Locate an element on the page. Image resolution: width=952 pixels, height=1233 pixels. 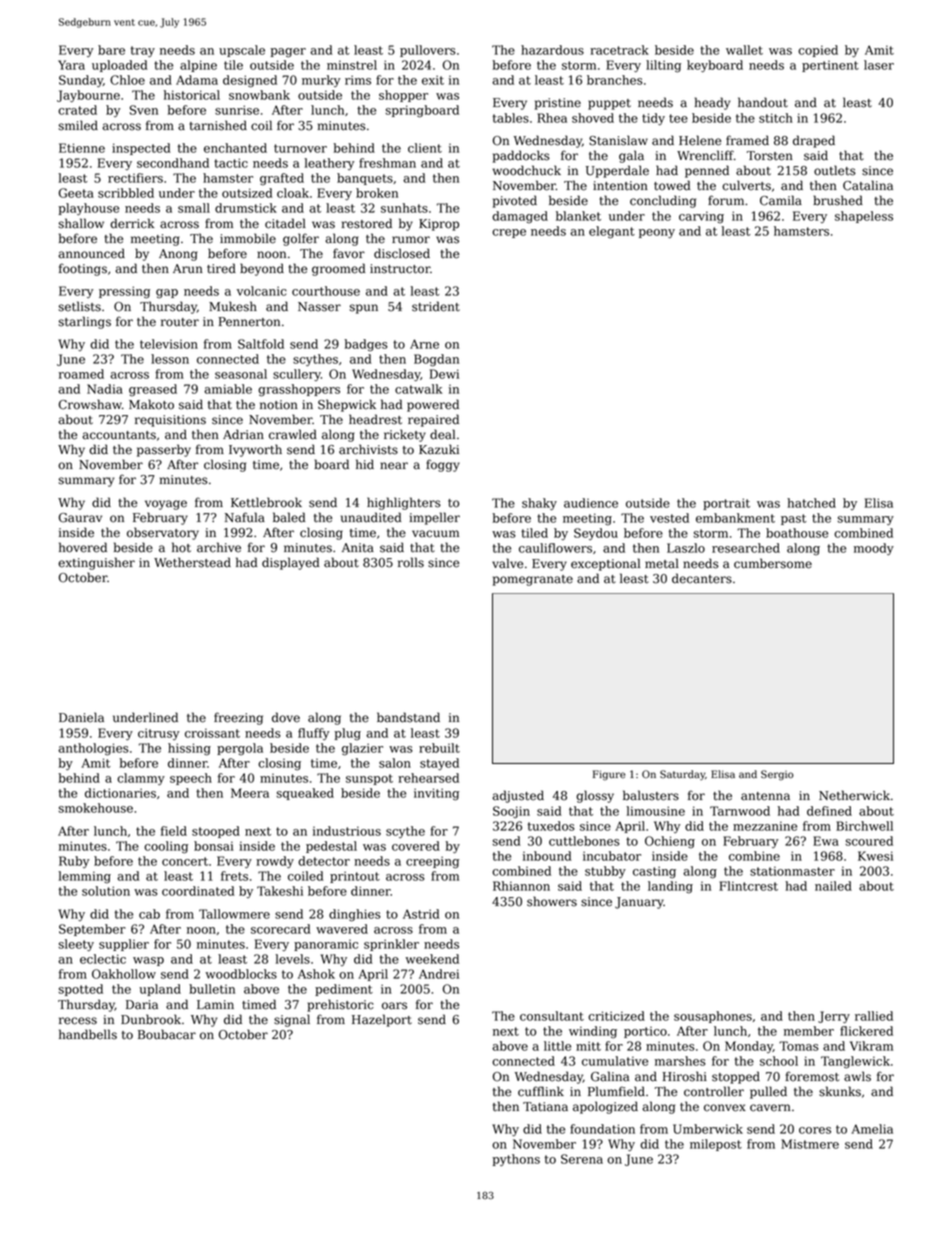
shapeless is located at coordinates (864, 217).
